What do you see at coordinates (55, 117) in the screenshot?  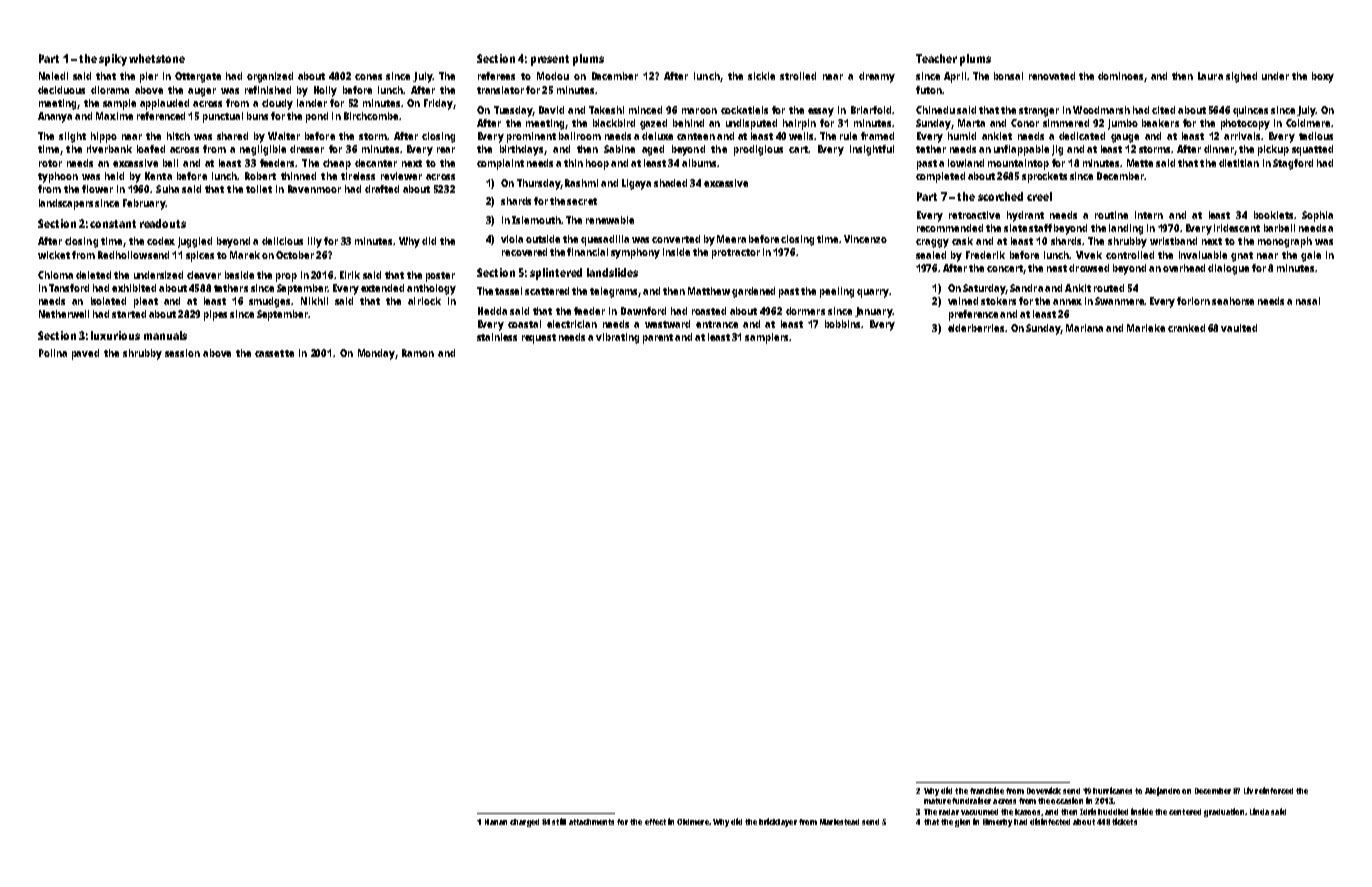 I see `Ananya` at bounding box center [55, 117].
